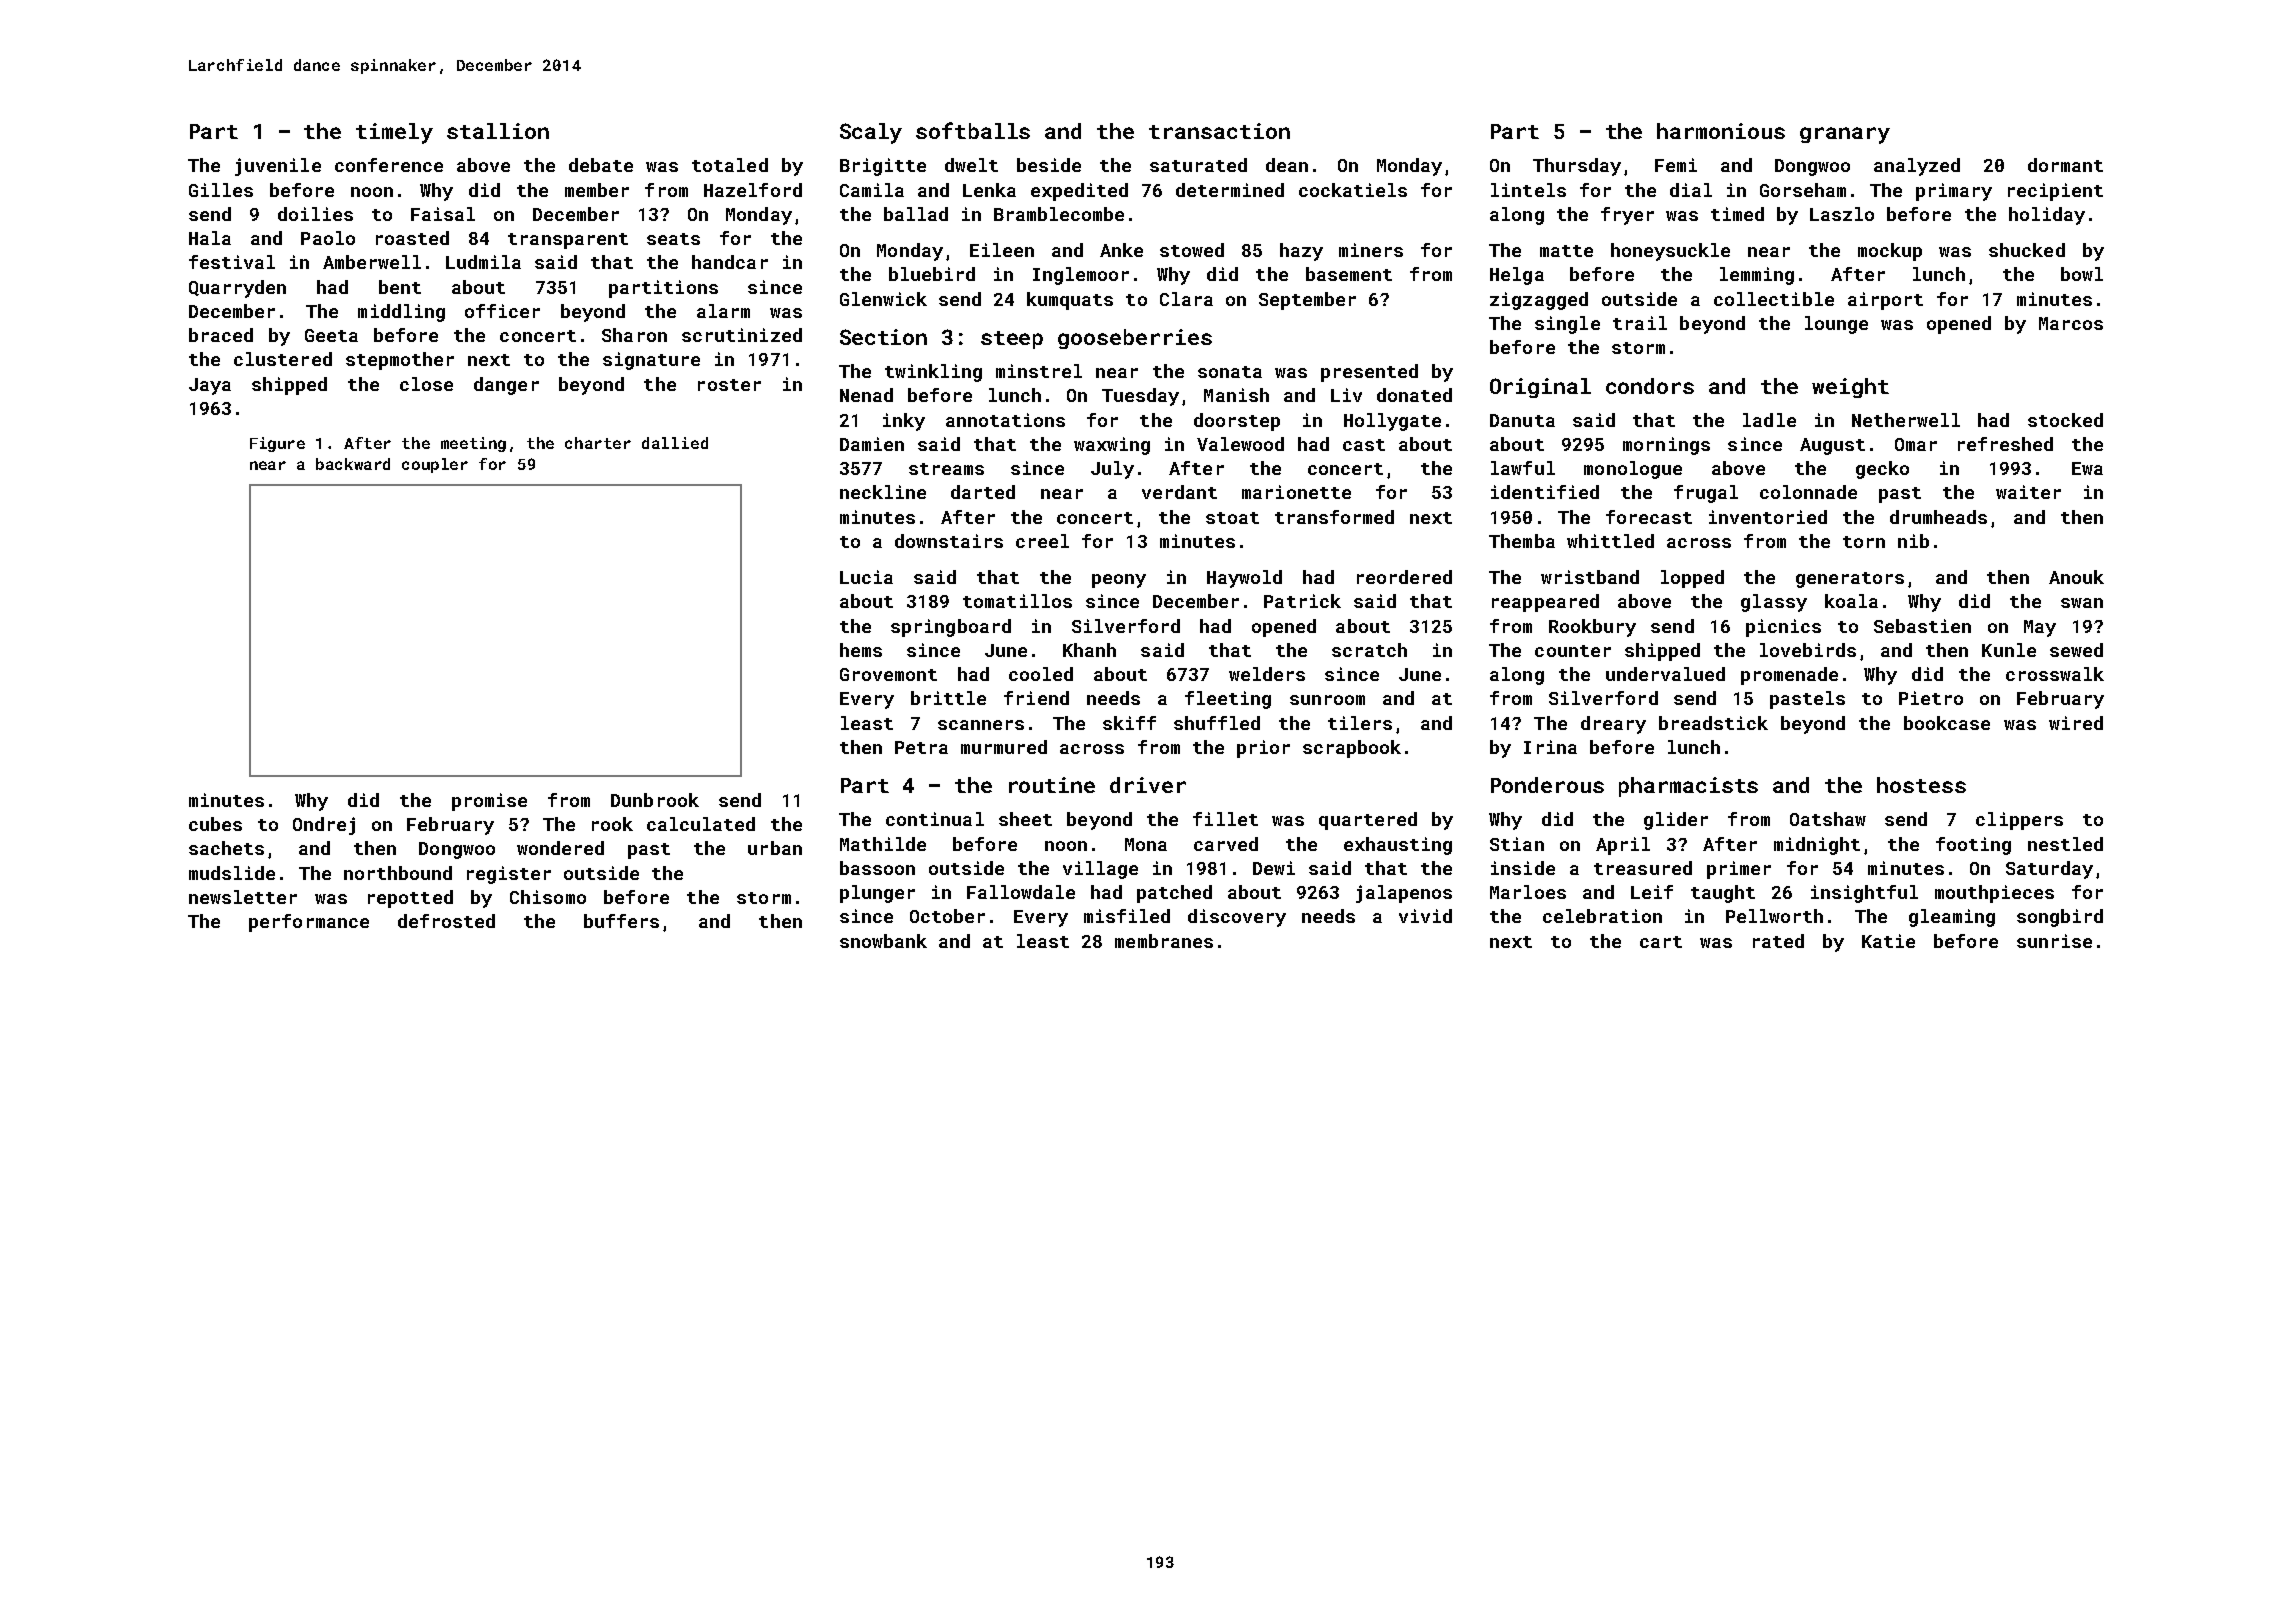 Image resolution: width=2292 pixels, height=1620 pixels. I want to click on waxwing, so click(1112, 446).
